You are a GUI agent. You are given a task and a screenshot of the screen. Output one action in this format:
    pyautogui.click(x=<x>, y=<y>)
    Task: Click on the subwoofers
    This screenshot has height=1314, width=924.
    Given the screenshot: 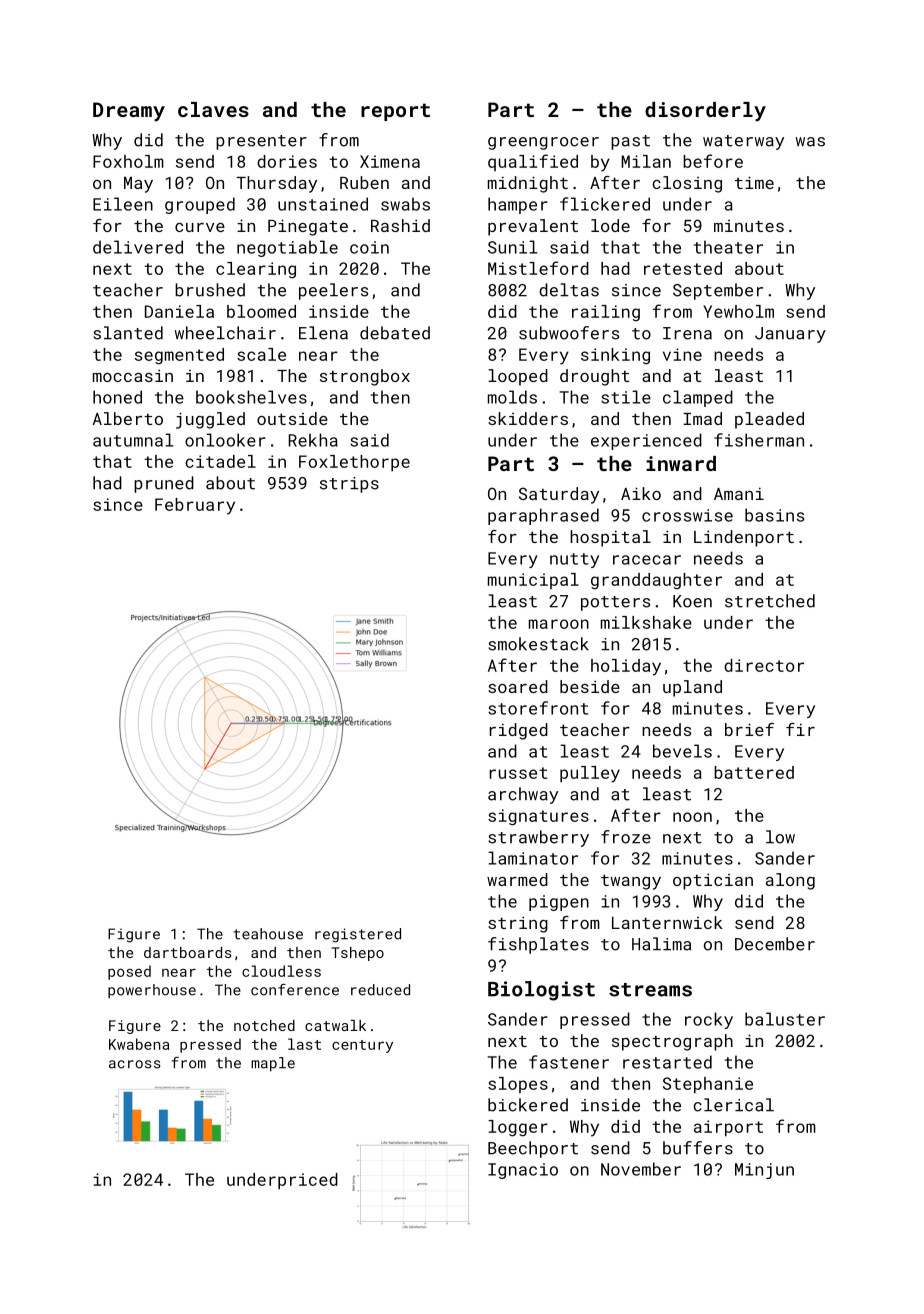 What is the action you would take?
    pyautogui.click(x=569, y=333)
